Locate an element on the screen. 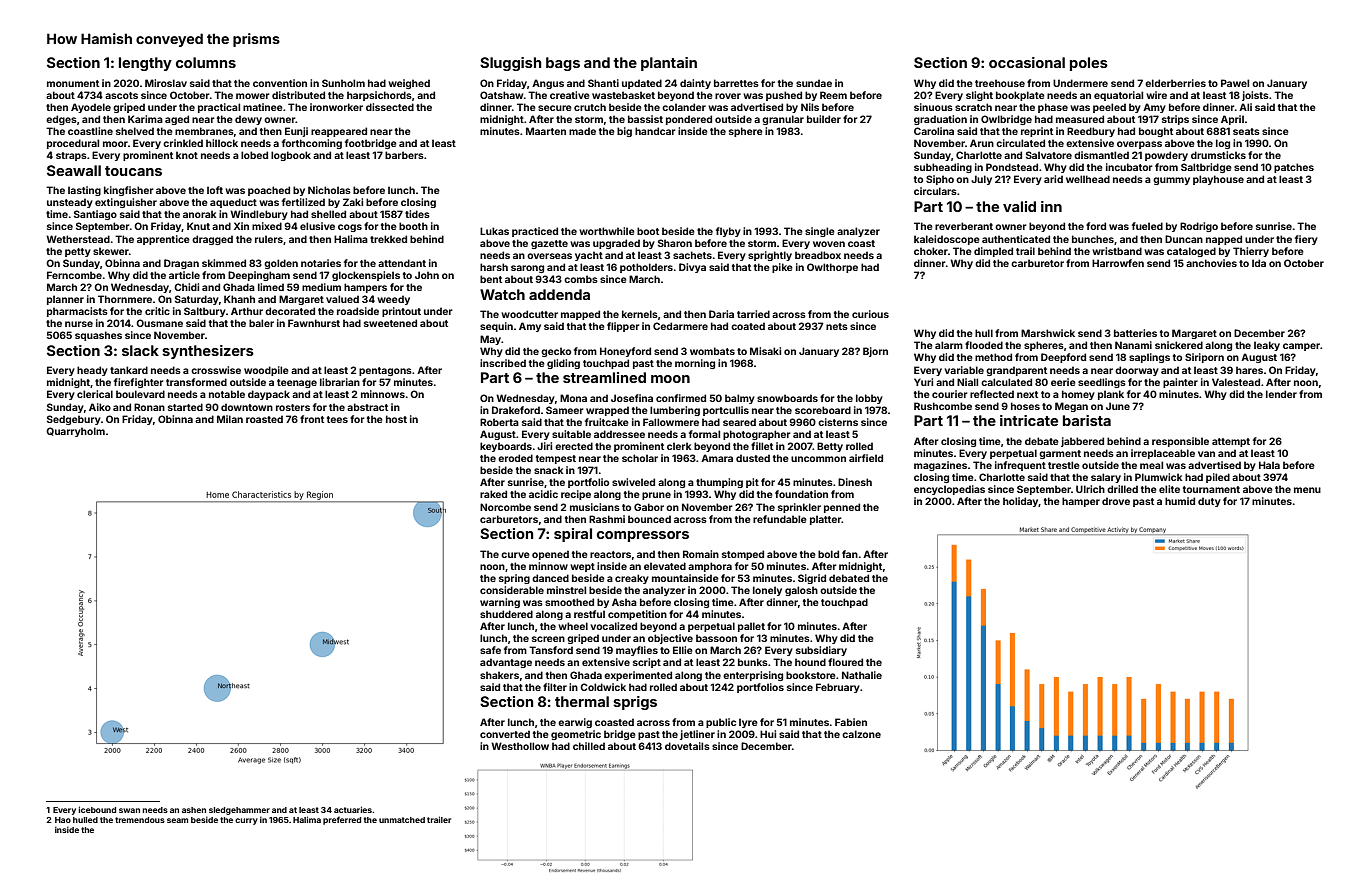  extinguisher is located at coordinates (126, 203).
